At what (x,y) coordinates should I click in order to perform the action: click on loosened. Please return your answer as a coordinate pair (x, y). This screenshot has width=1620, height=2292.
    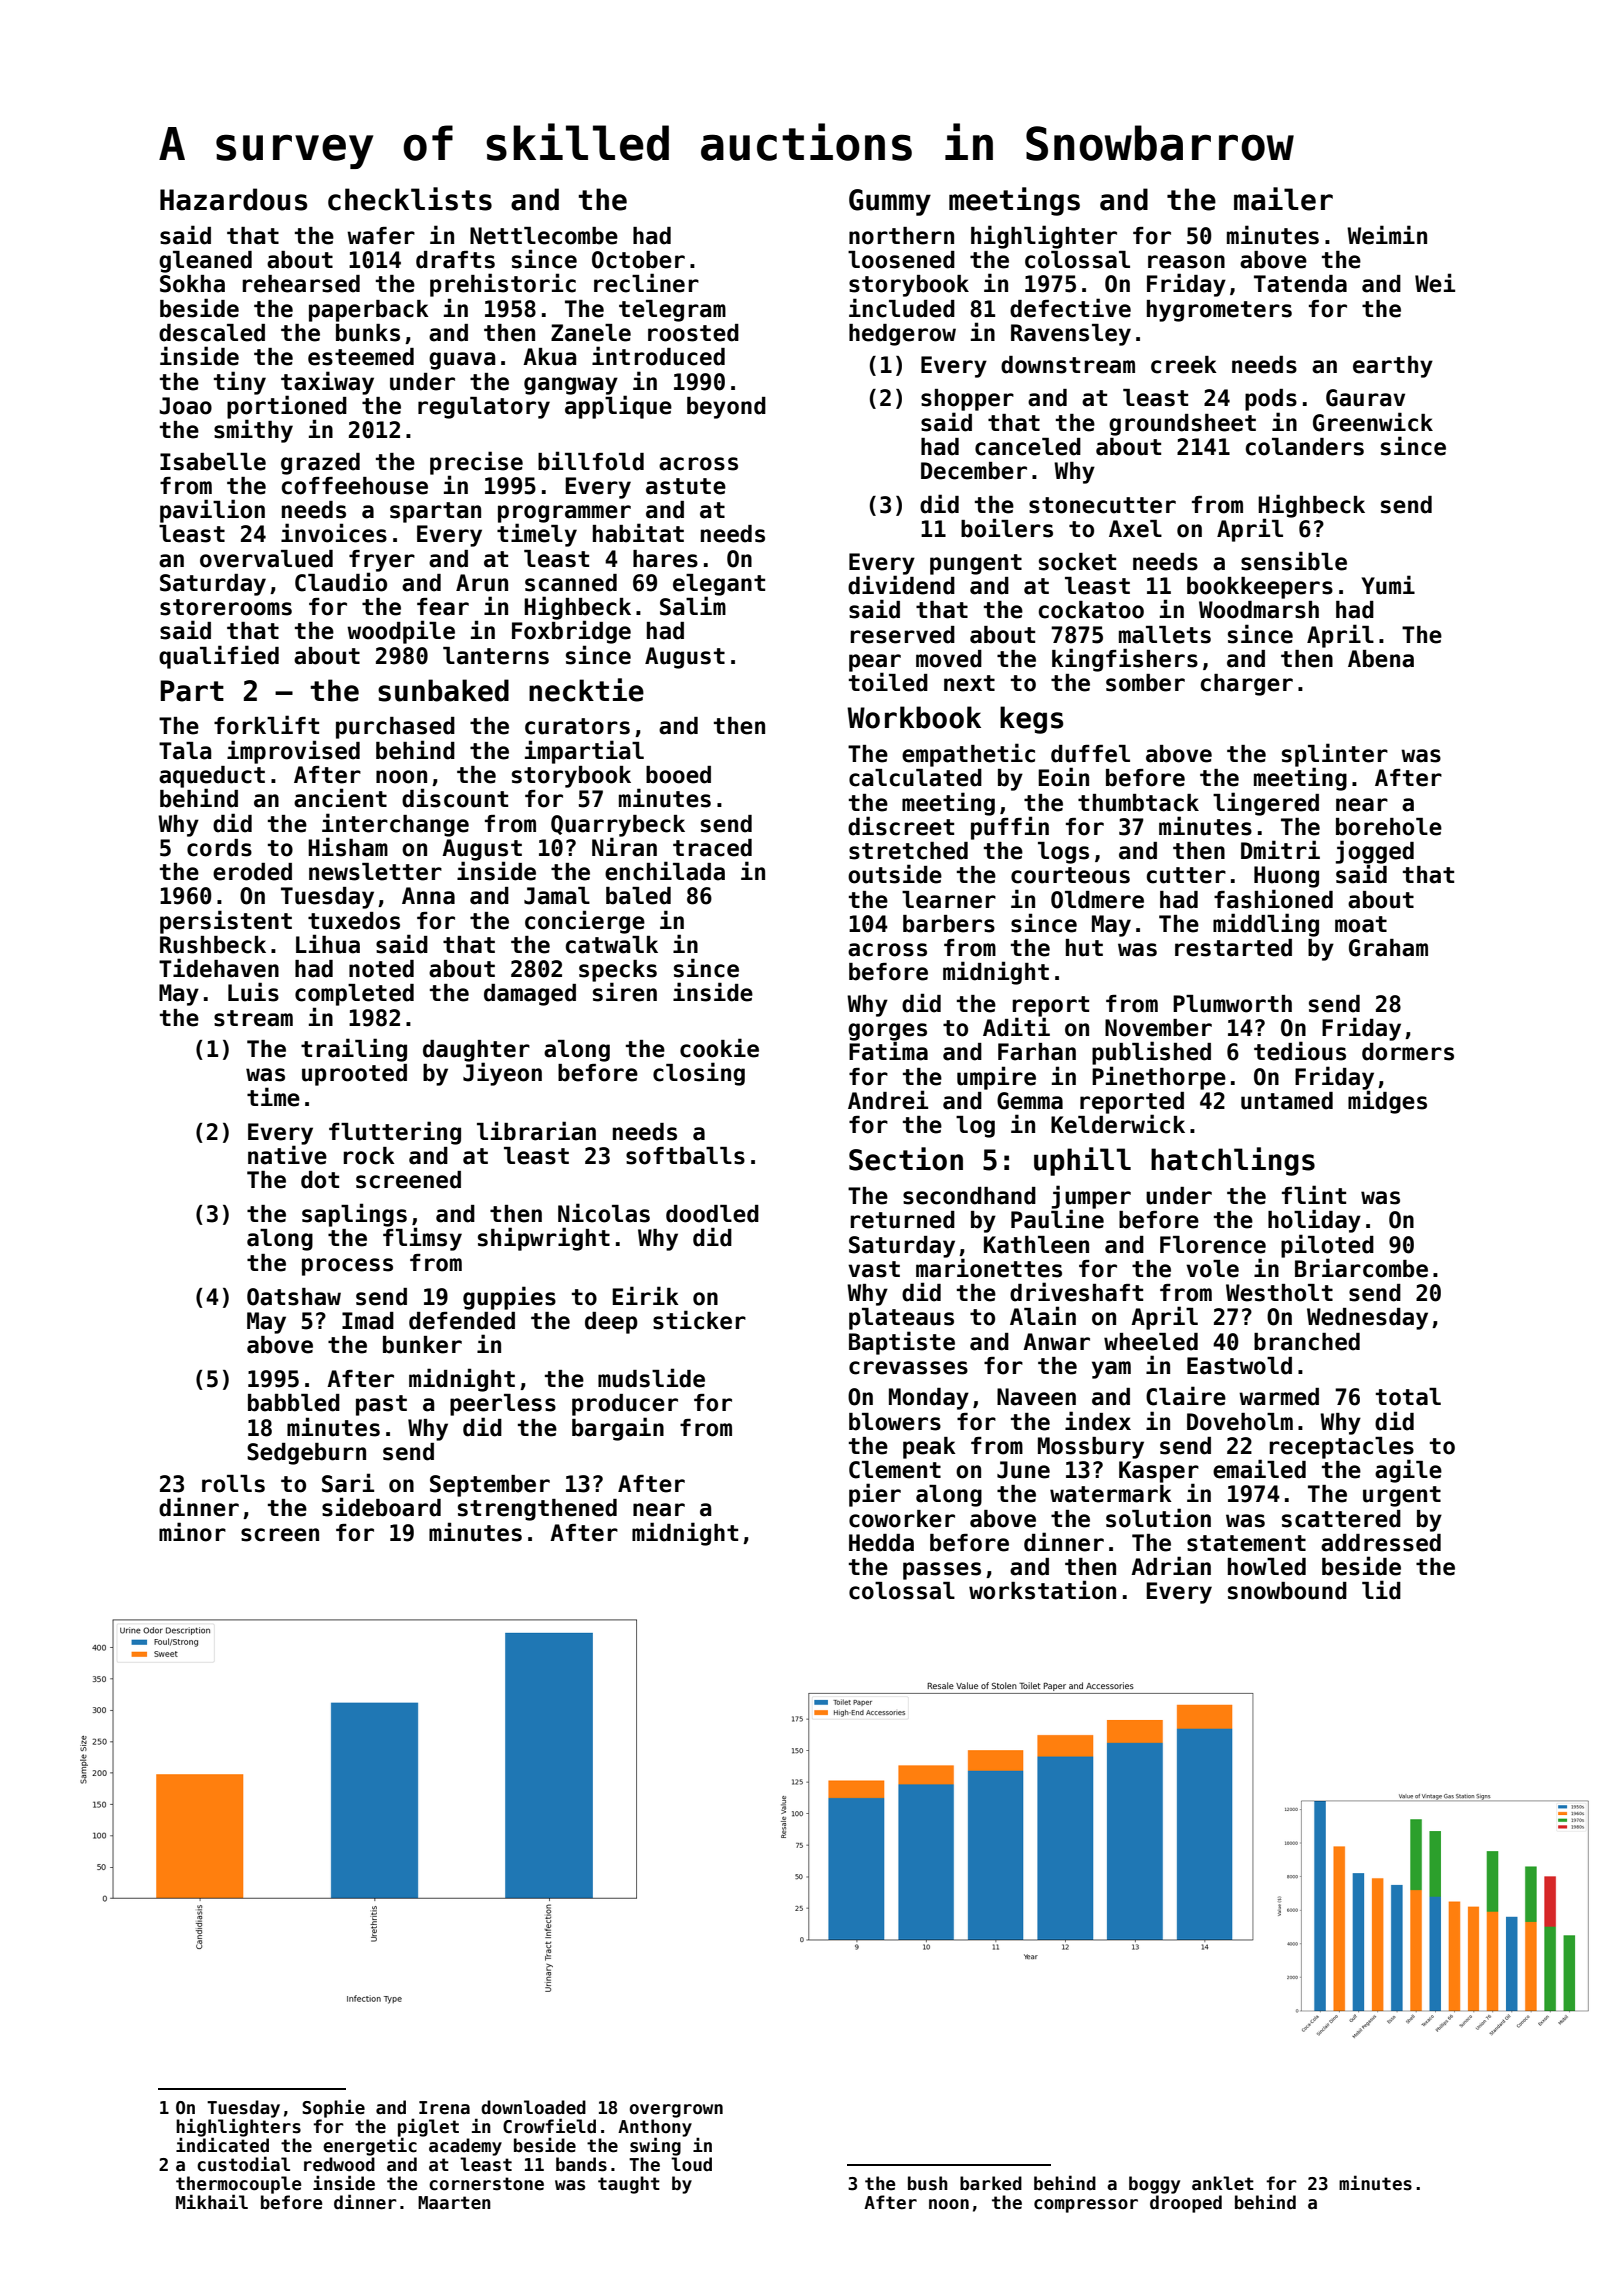
    Looking at the image, I should click on (901, 260).
